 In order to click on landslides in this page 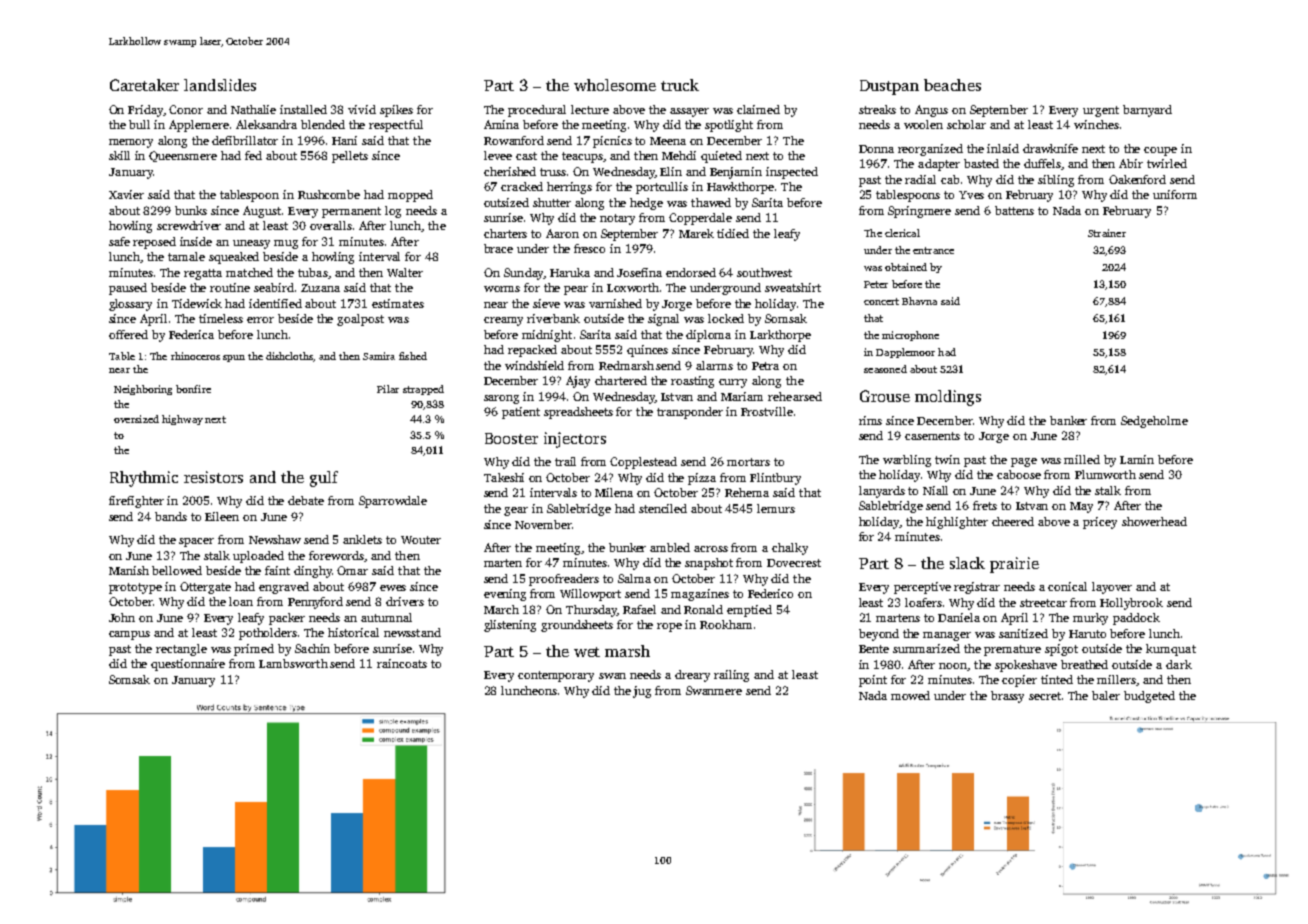, I will do `click(220, 85)`.
